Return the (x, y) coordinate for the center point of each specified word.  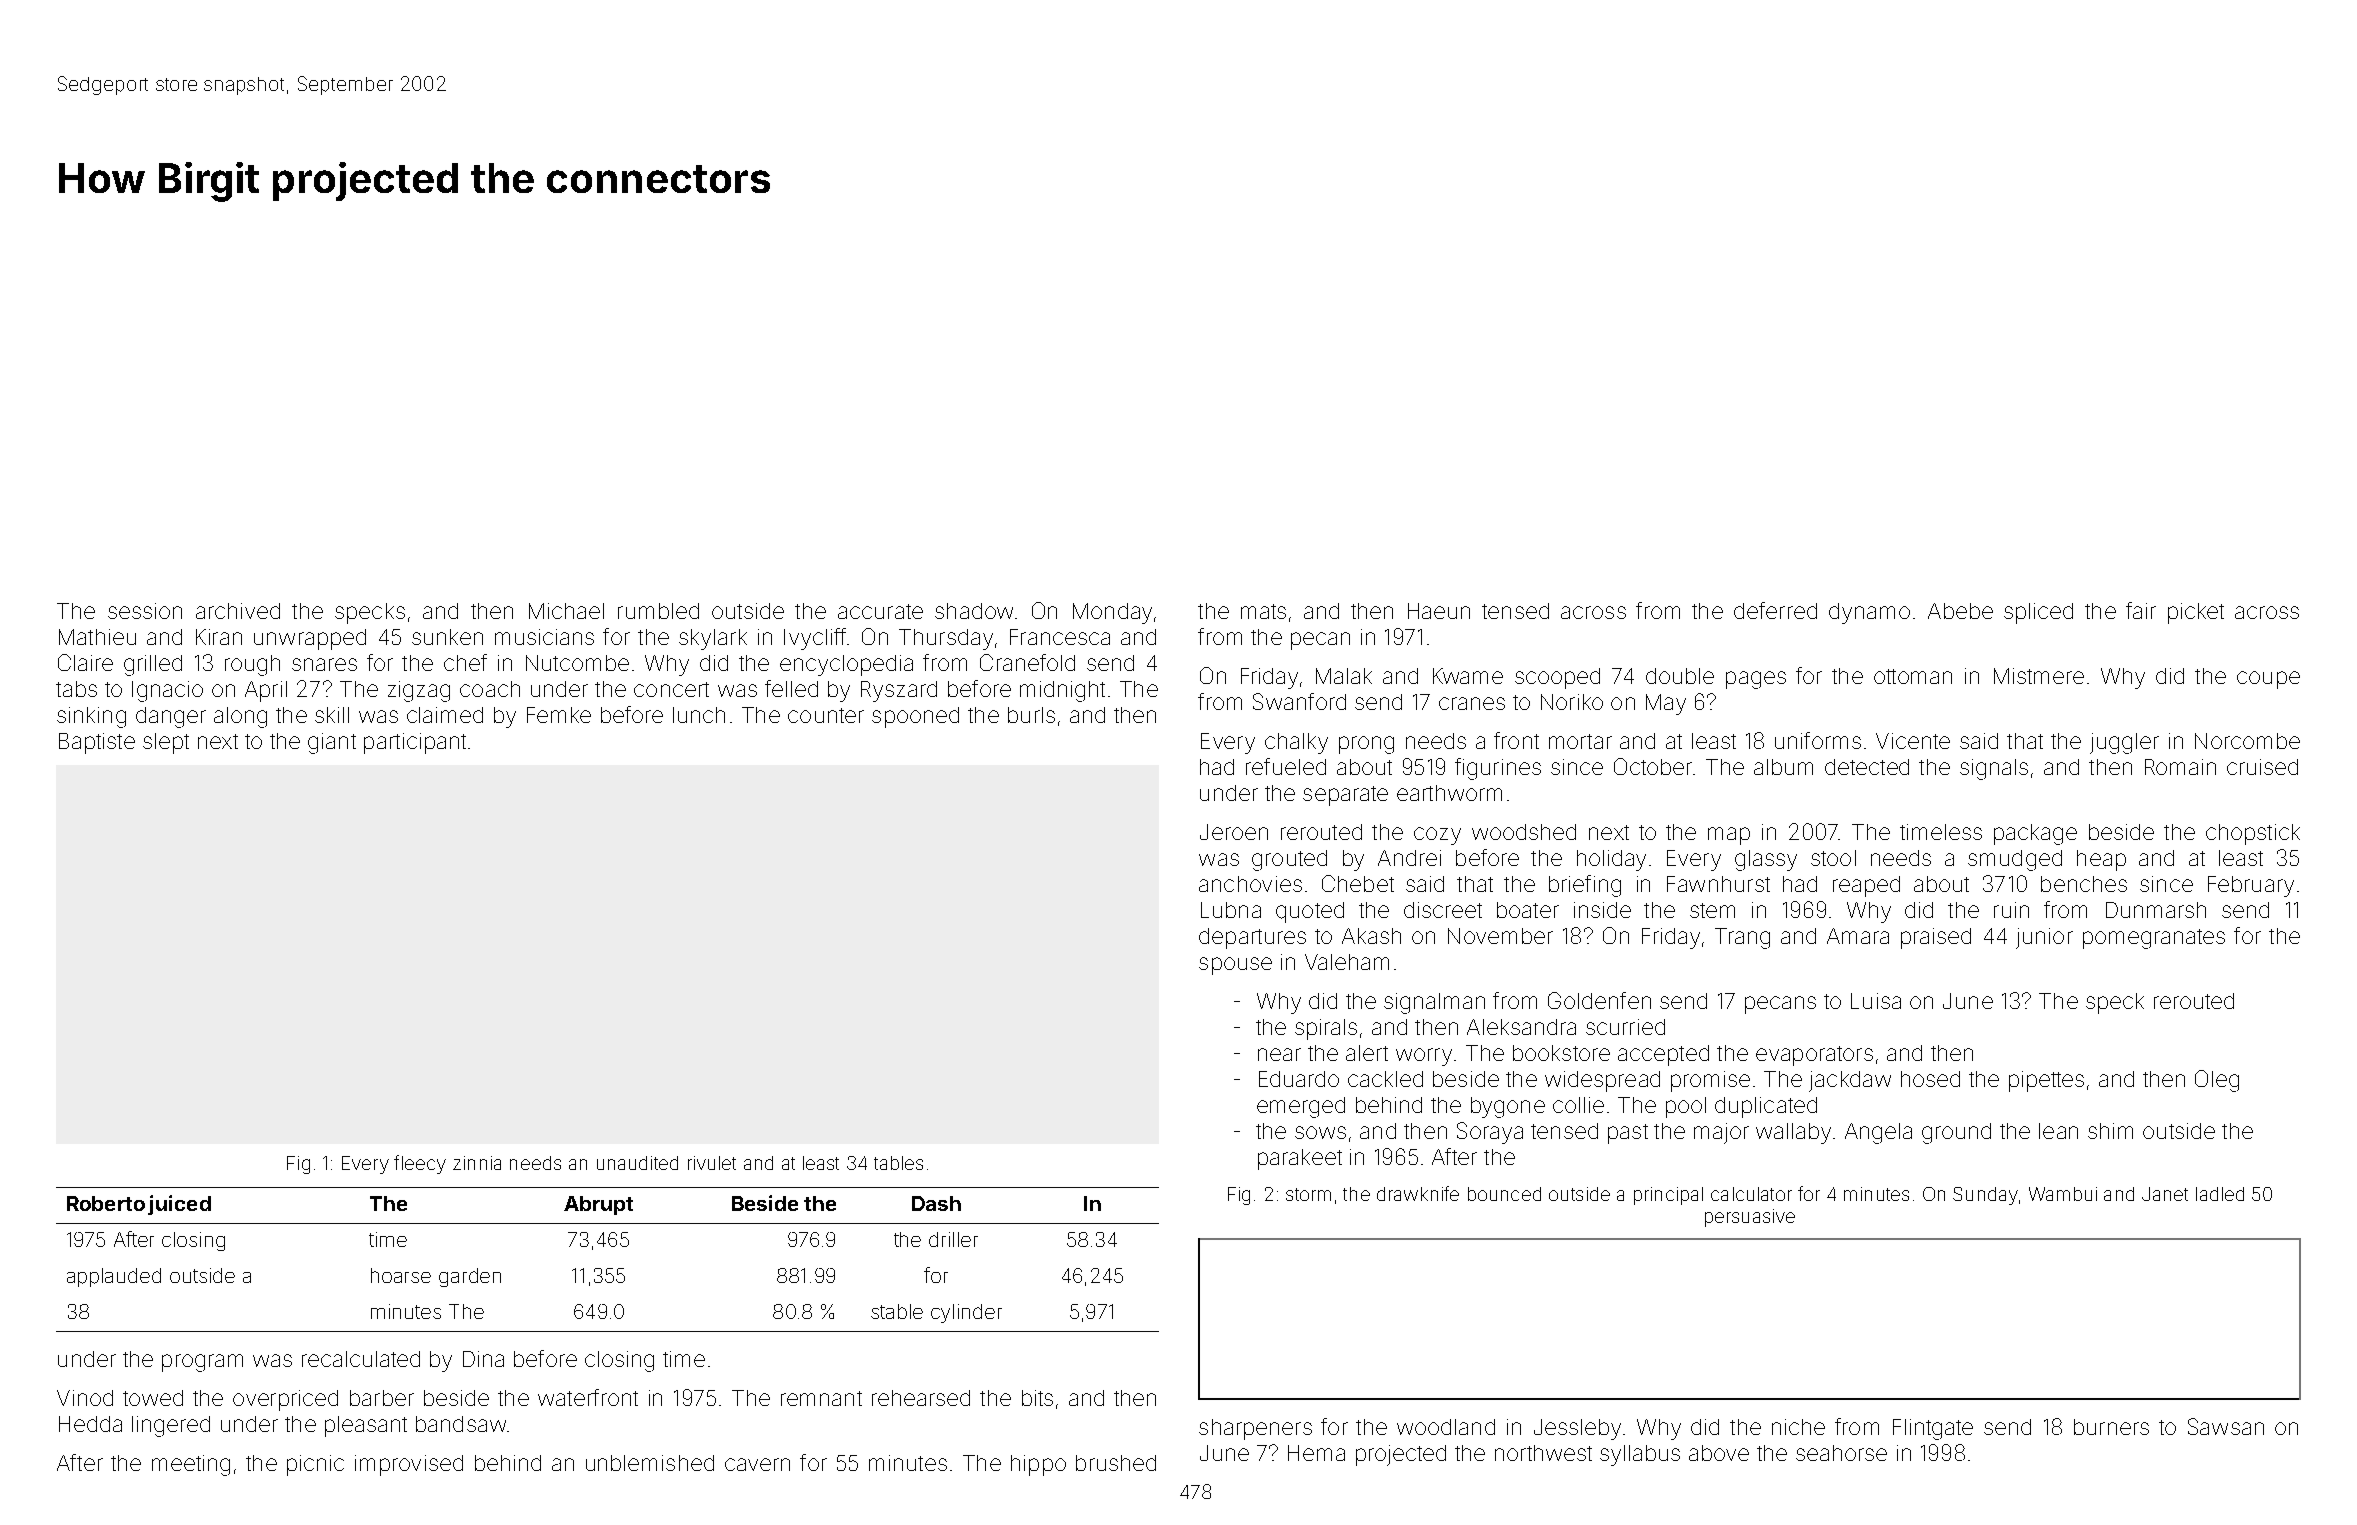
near (1279, 1054)
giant (332, 743)
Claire (85, 662)
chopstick (2253, 834)
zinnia (477, 1163)
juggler (2124, 743)
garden (470, 1277)
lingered (171, 1426)
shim (2110, 1131)
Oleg (2217, 1081)
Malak (1344, 676)
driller (953, 1239)
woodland (1446, 1427)
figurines (1498, 769)
